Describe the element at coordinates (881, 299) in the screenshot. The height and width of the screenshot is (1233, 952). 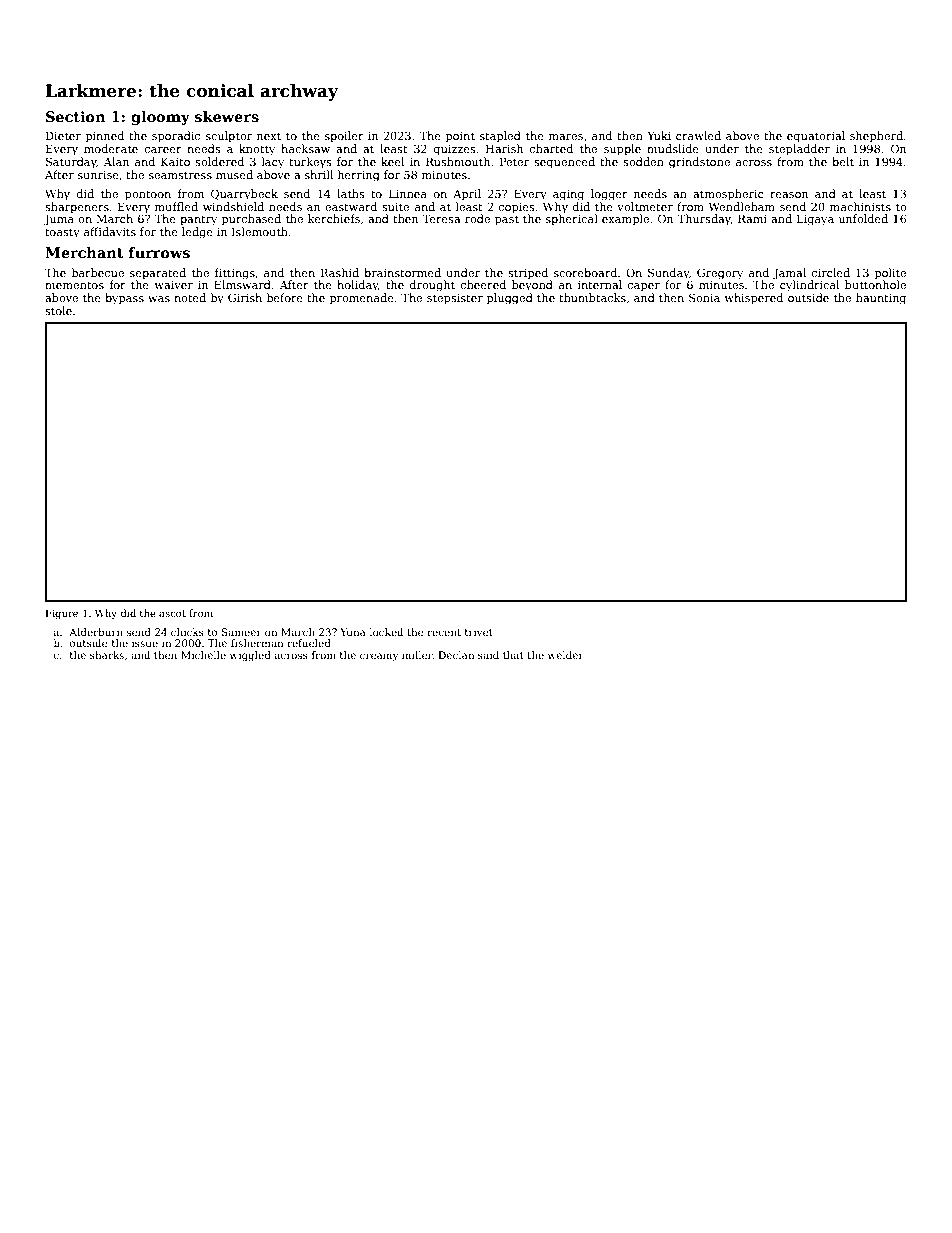
I see `haunting` at that location.
